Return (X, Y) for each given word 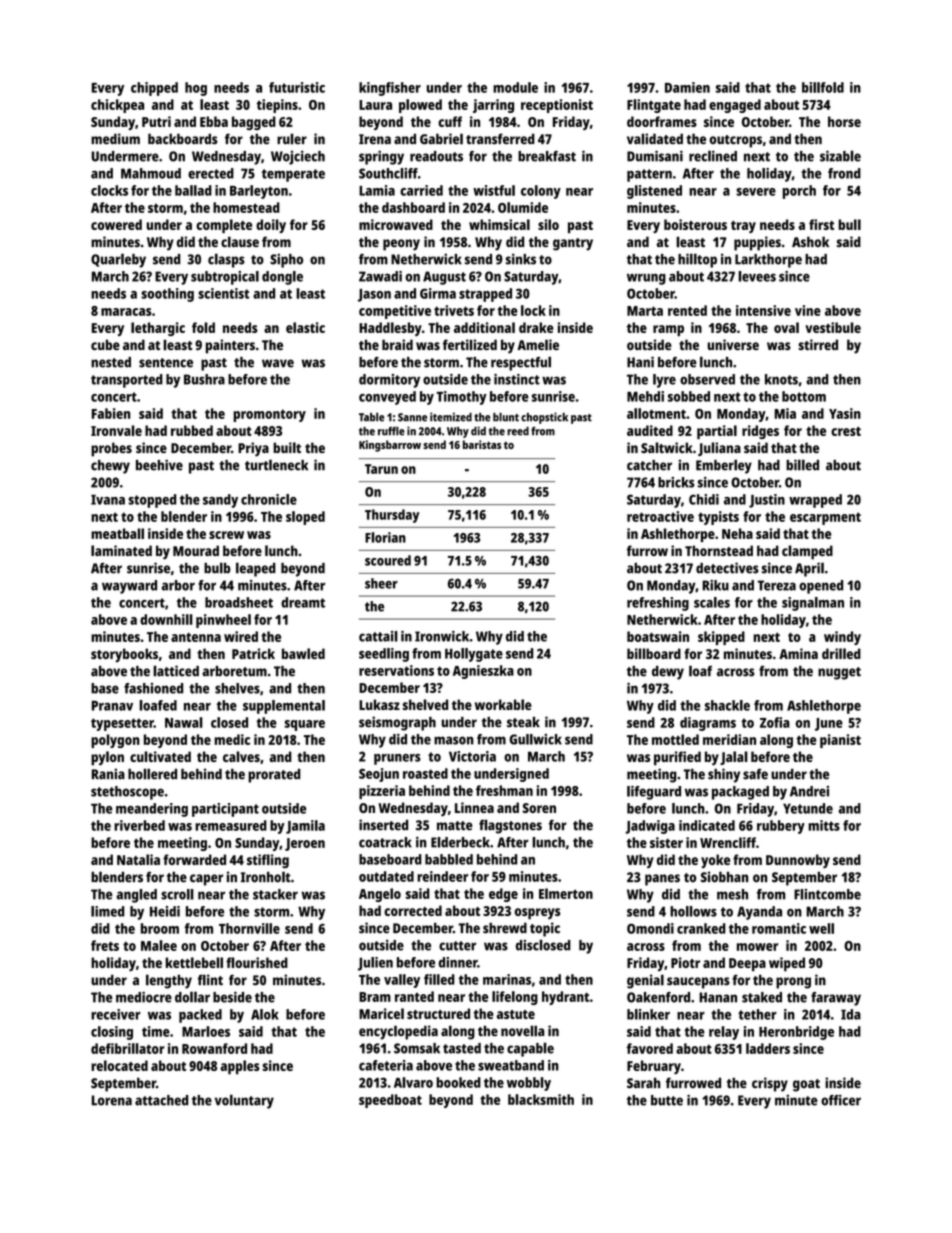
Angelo (380, 895)
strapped (485, 295)
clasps (226, 260)
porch (799, 192)
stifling (268, 861)
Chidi (704, 499)
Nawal (184, 722)
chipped (154, 89)
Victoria (472, 756)
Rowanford (214, 1048)
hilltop (697, 260)
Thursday (392, 516)
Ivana (108, 500)
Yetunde (808, 808)
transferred (500, 138)
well (821, 928)
